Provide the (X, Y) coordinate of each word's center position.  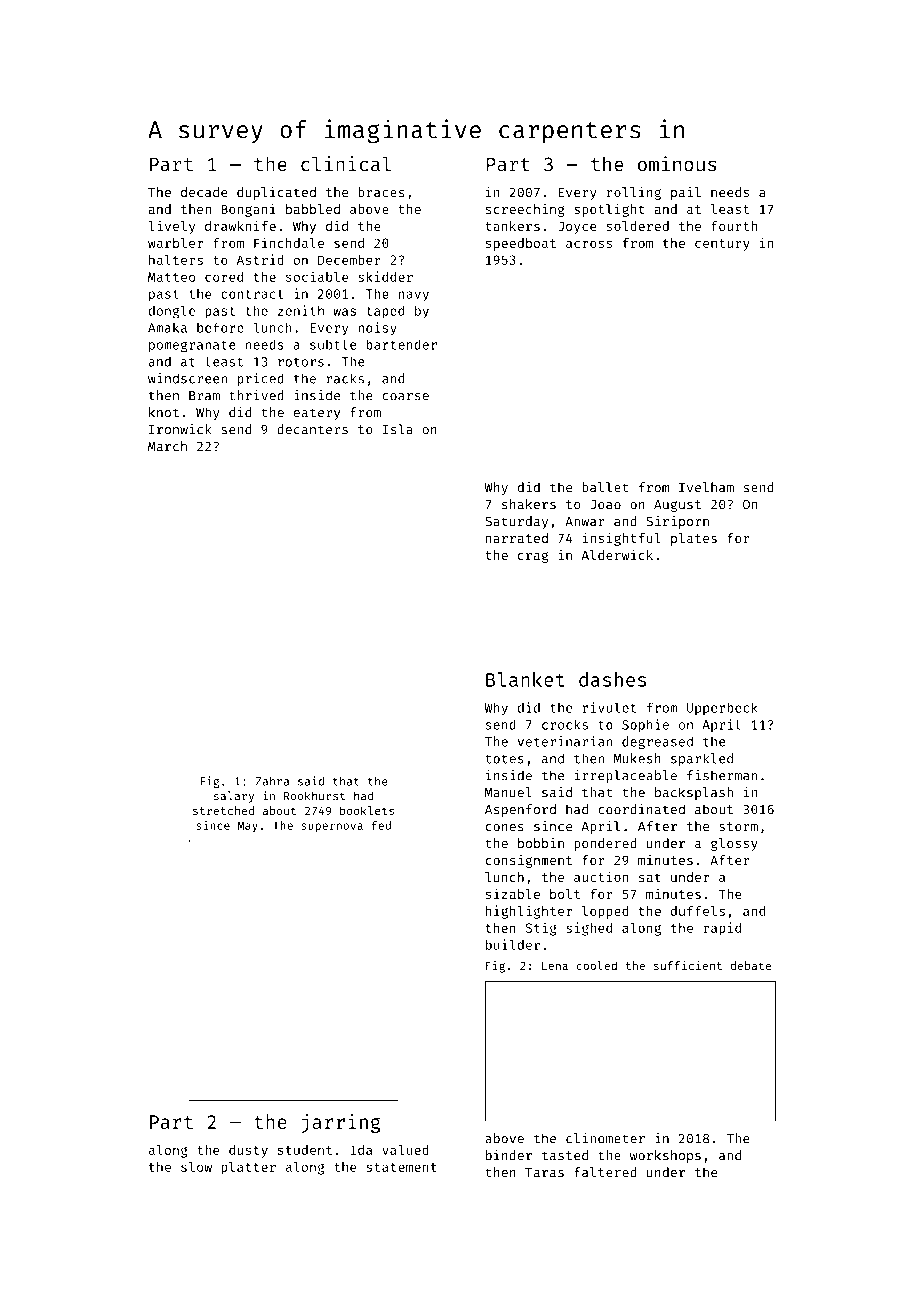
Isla (398, 429)
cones (505, 828)
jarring (341, 1123)
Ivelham (706, 487)
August (677, 506)
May (248, 826)
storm (738, 827)
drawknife (240, 225)
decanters (312, 429)
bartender (401, 344)
